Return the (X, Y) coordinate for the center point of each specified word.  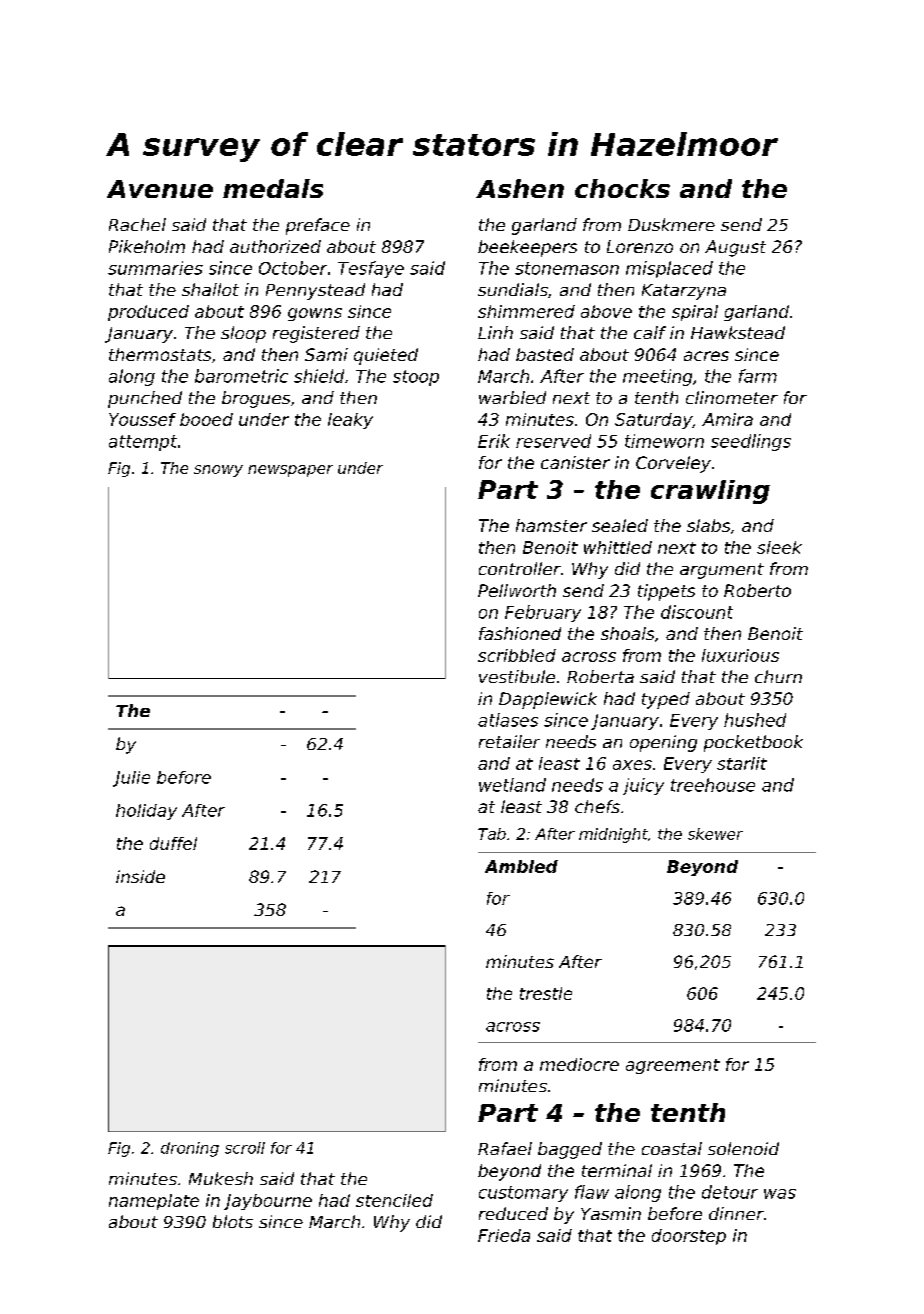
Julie (131, 779)
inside (140, 876)
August (735, 248)
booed (206, 419)
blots (233, 1221)
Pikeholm (147, 246)
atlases (508, 720)
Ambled (521, 866)
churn (778, 676)
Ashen (520, 188)
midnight (613, 835)
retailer (509, 741)
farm (758, 376)
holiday (146, 812)
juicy (643, 786)
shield (319, 376)
